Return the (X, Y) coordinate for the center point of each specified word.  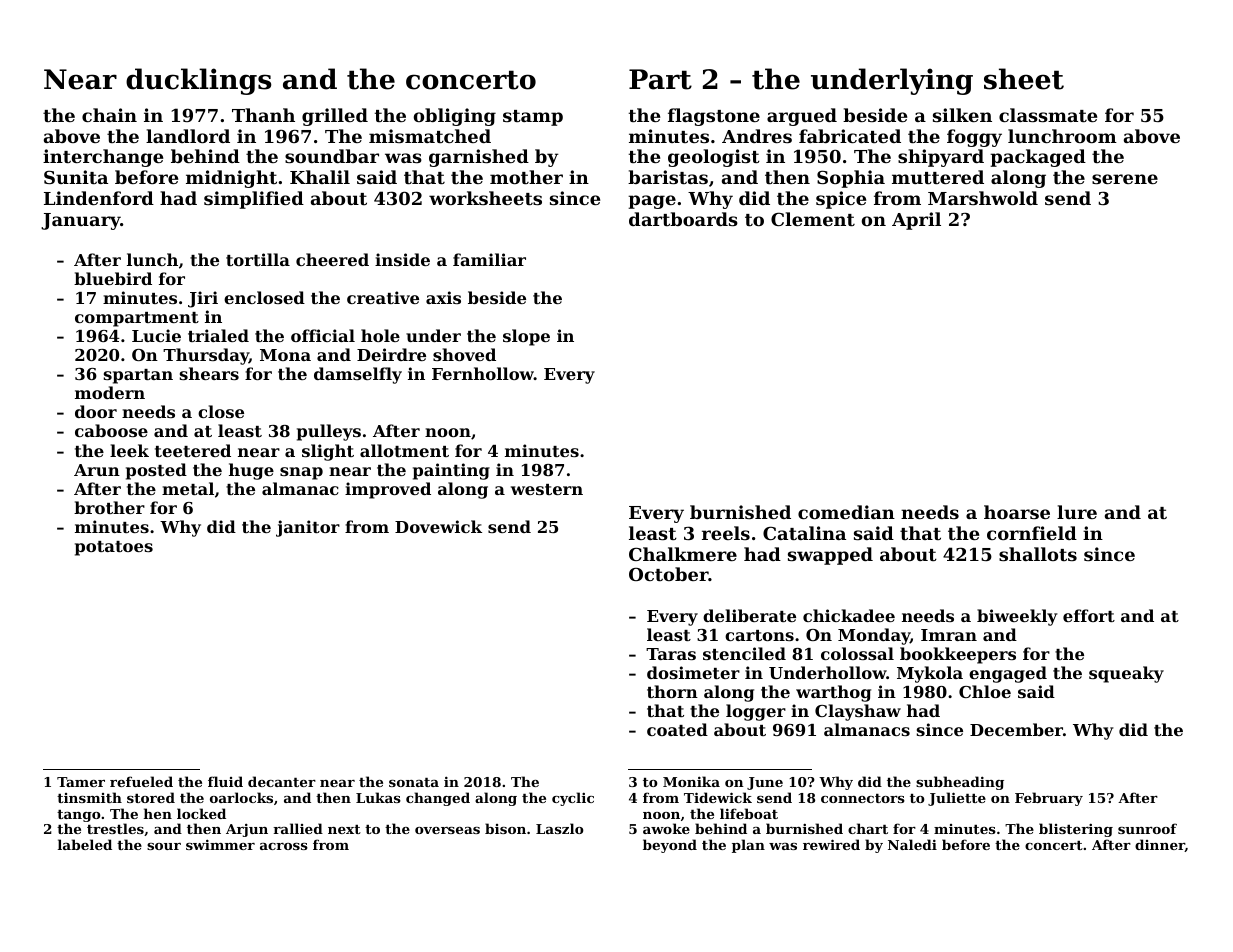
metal (188, 488)
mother (526, 177)
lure (1077, 512)
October (668, 574)
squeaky (1126, 674)
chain (109, 115)
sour (164, 846)
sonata (414, 782)
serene (1125, 179)
